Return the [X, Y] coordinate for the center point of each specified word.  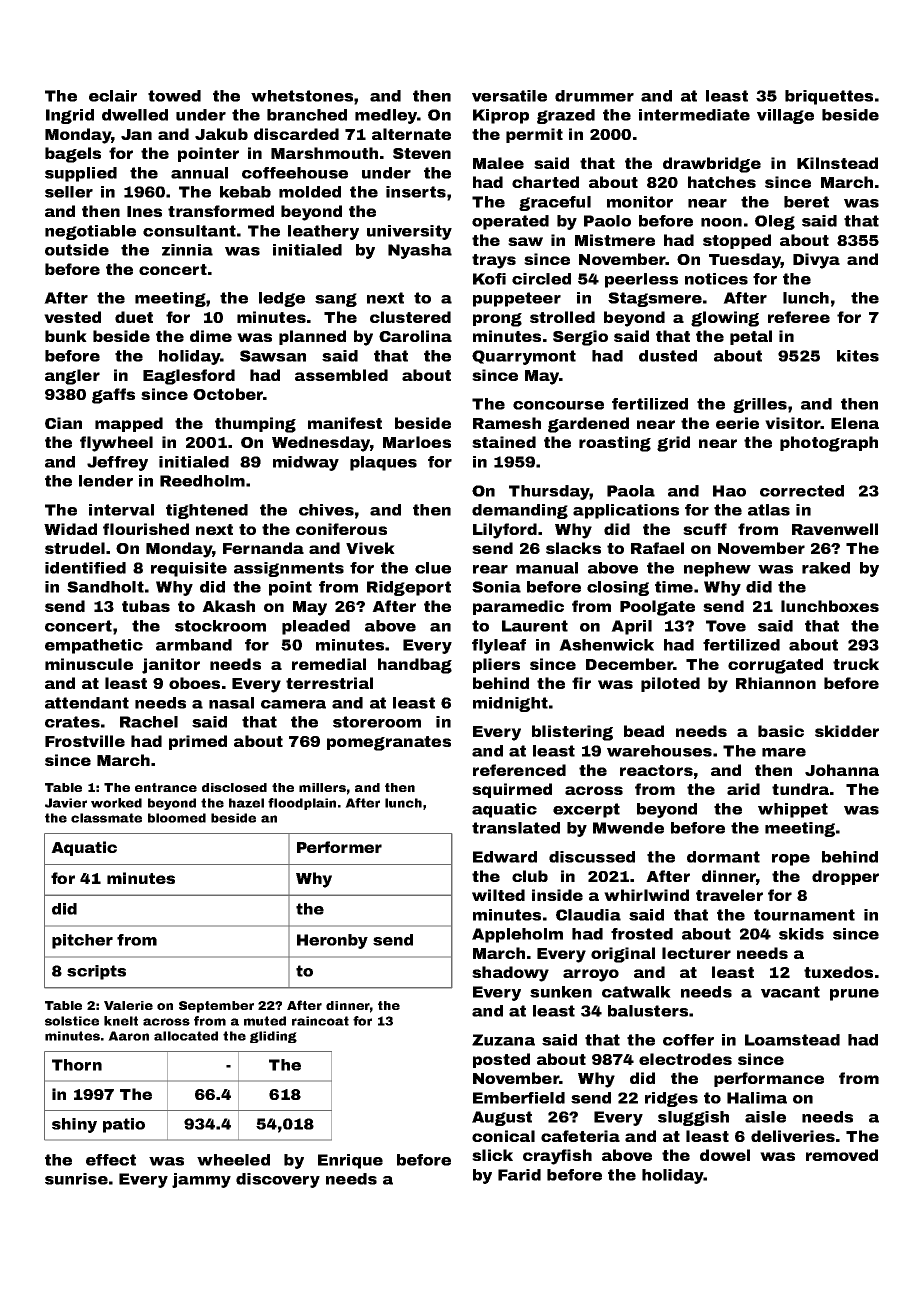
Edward [505, 857]
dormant [723, 857]
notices [716, 279]
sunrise [76, 1179]
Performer [339, 847]
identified [85, 568]
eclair [113, 96]
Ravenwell [835, 529]
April [631, 627]
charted [545, 182]
